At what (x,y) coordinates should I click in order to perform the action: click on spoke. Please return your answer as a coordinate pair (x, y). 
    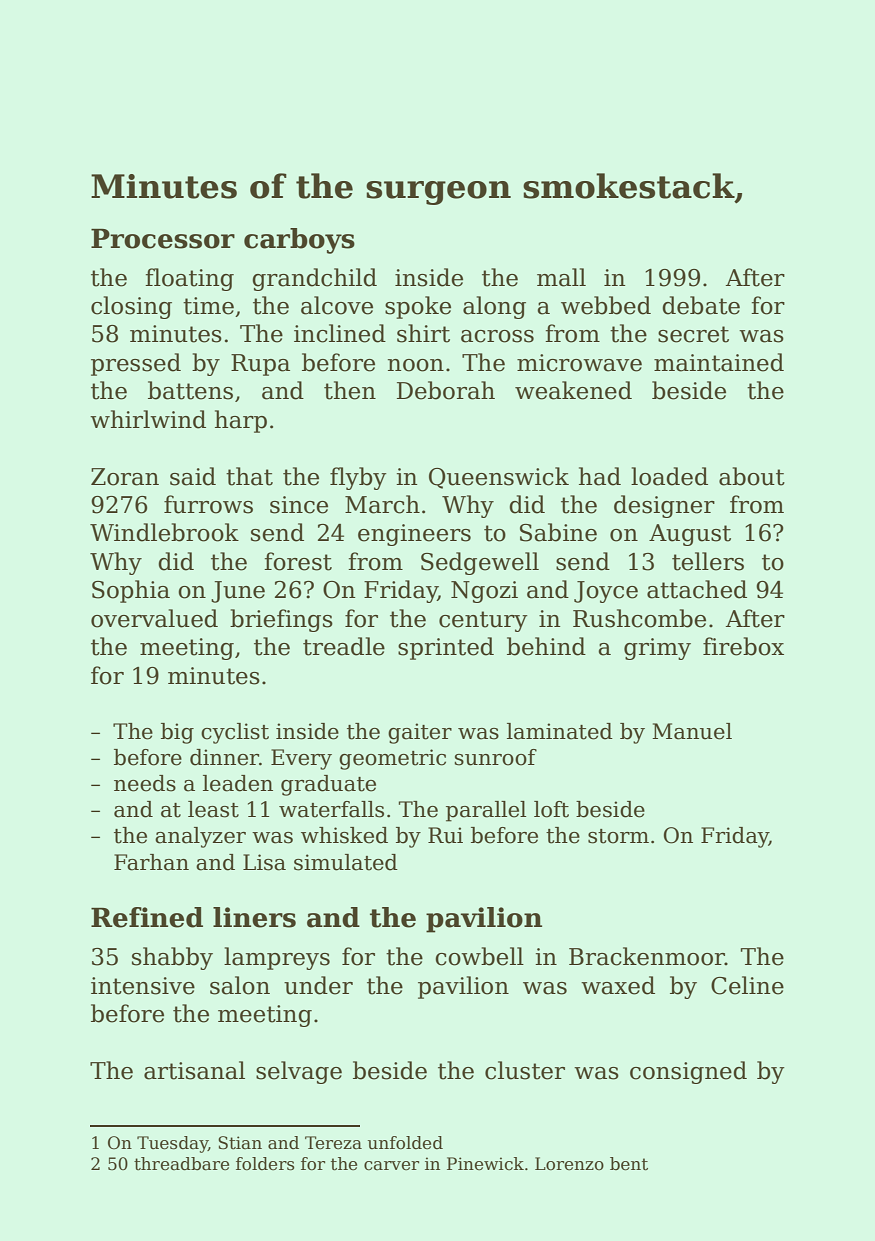
    Looking at the image, I should click on (418, 307).
